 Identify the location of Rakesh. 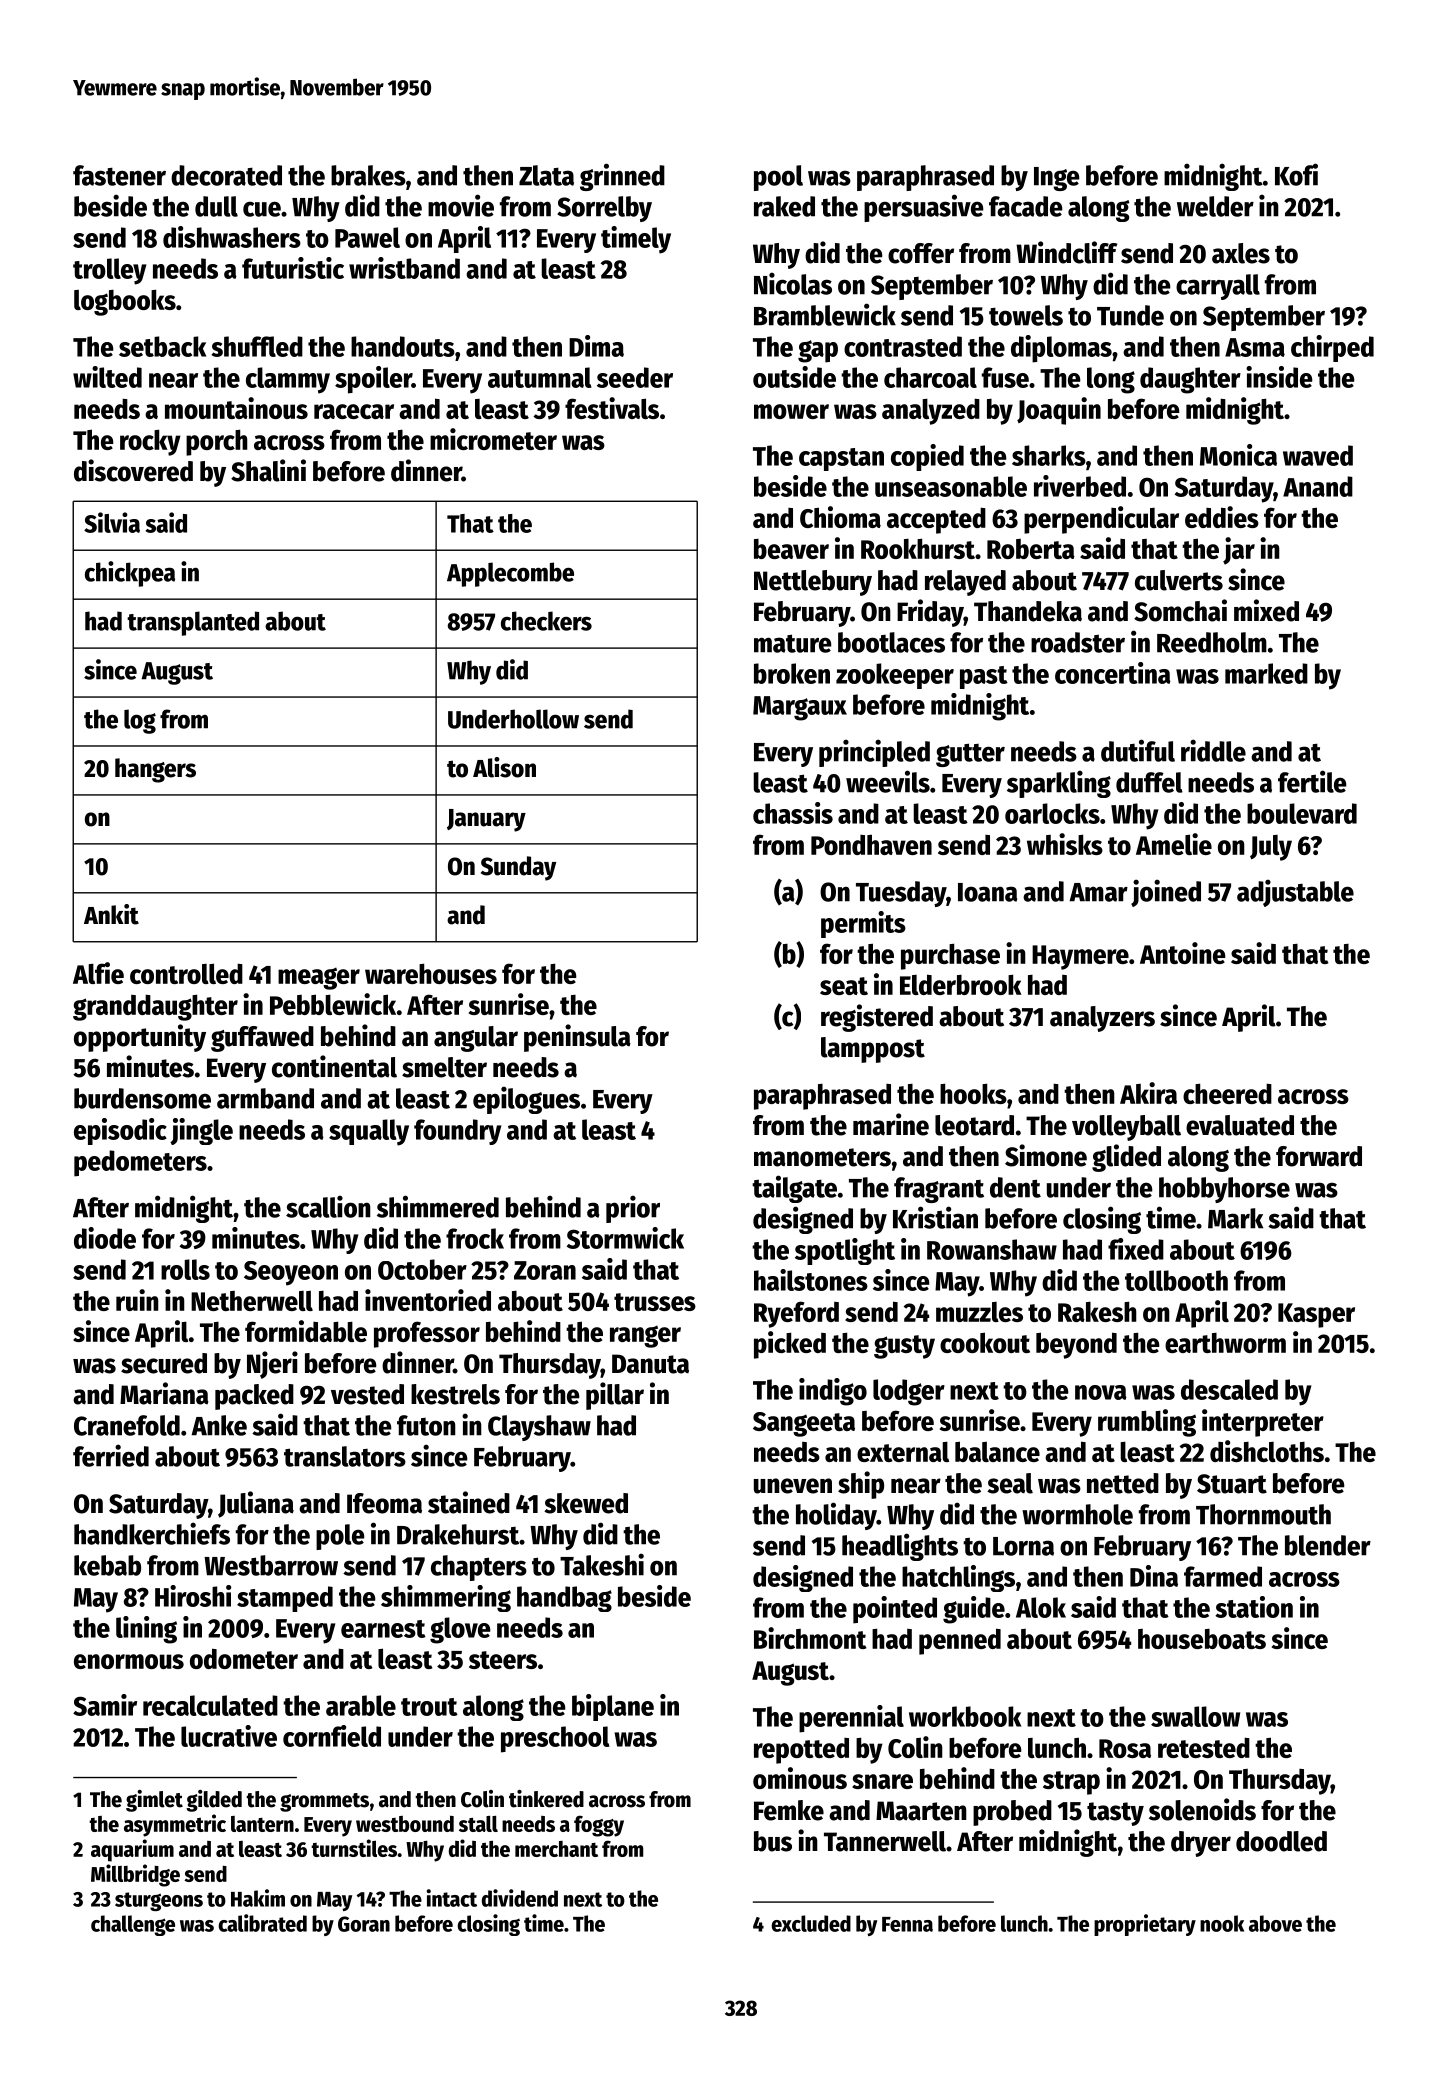
(1097, 1311).
